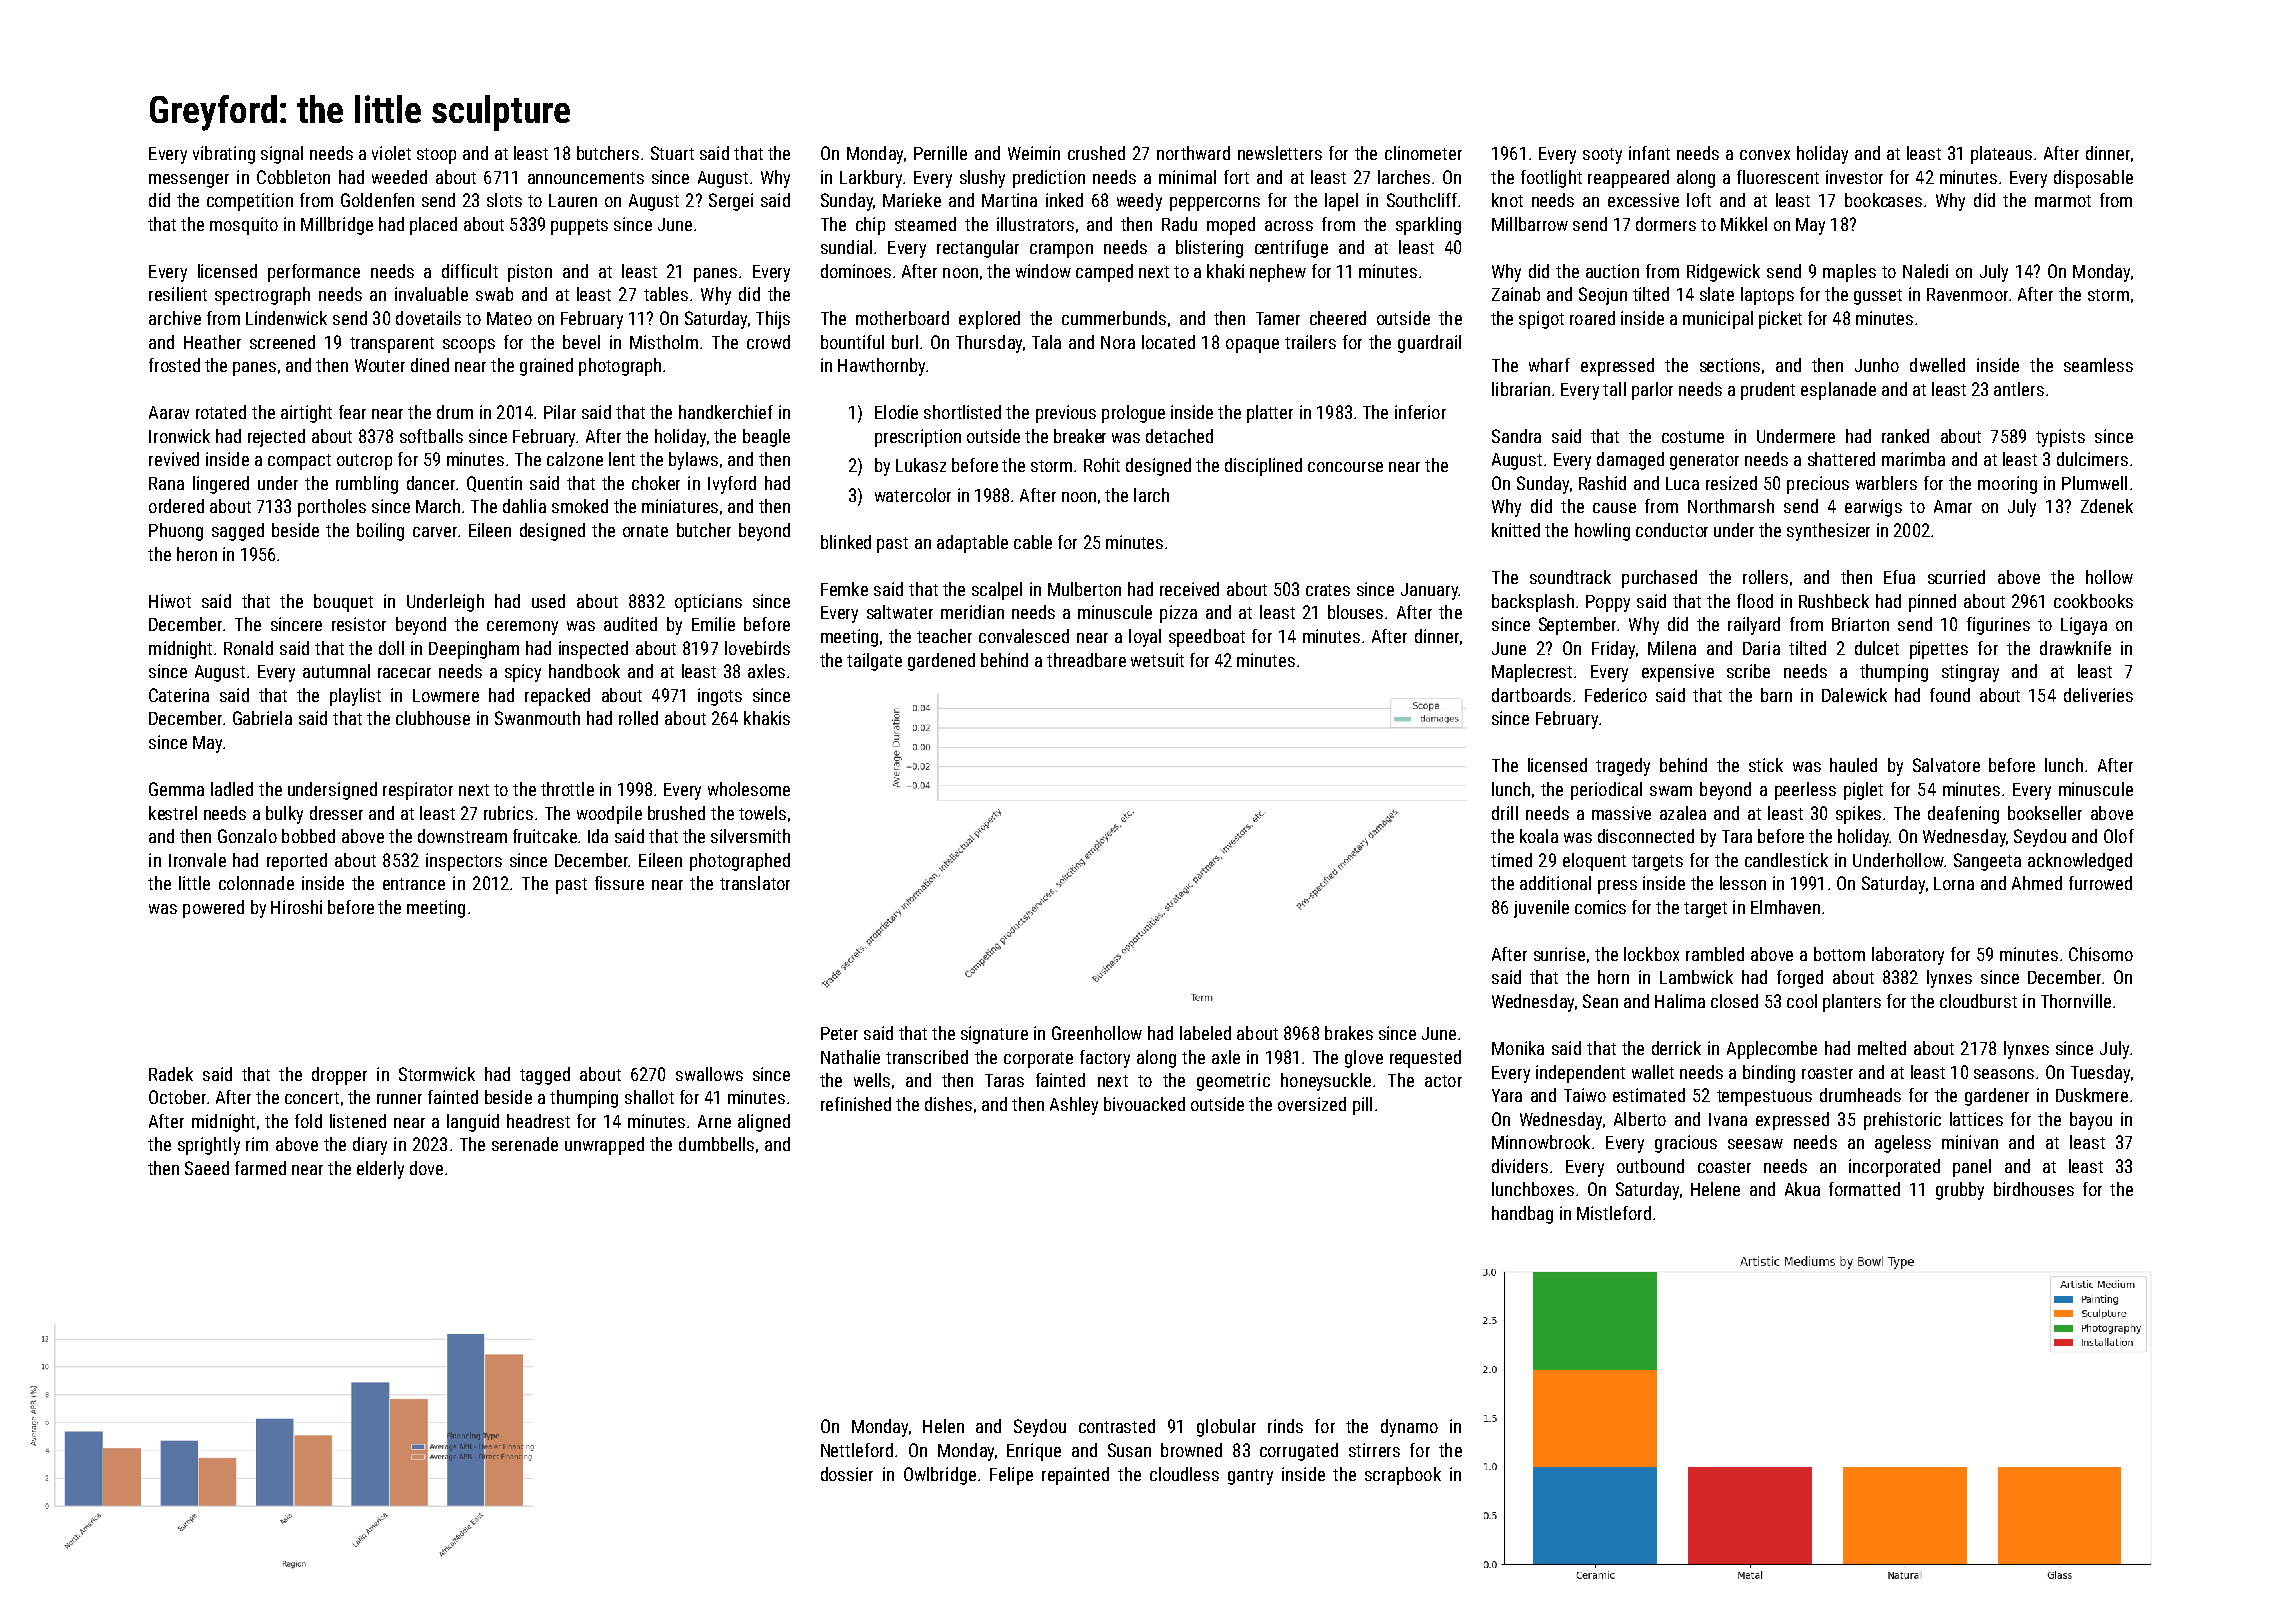 This screenshot has width=2282, height=1614. Describe the element at coordinates (1549, 365) in the screenshot. I see `wharf` at that location.
